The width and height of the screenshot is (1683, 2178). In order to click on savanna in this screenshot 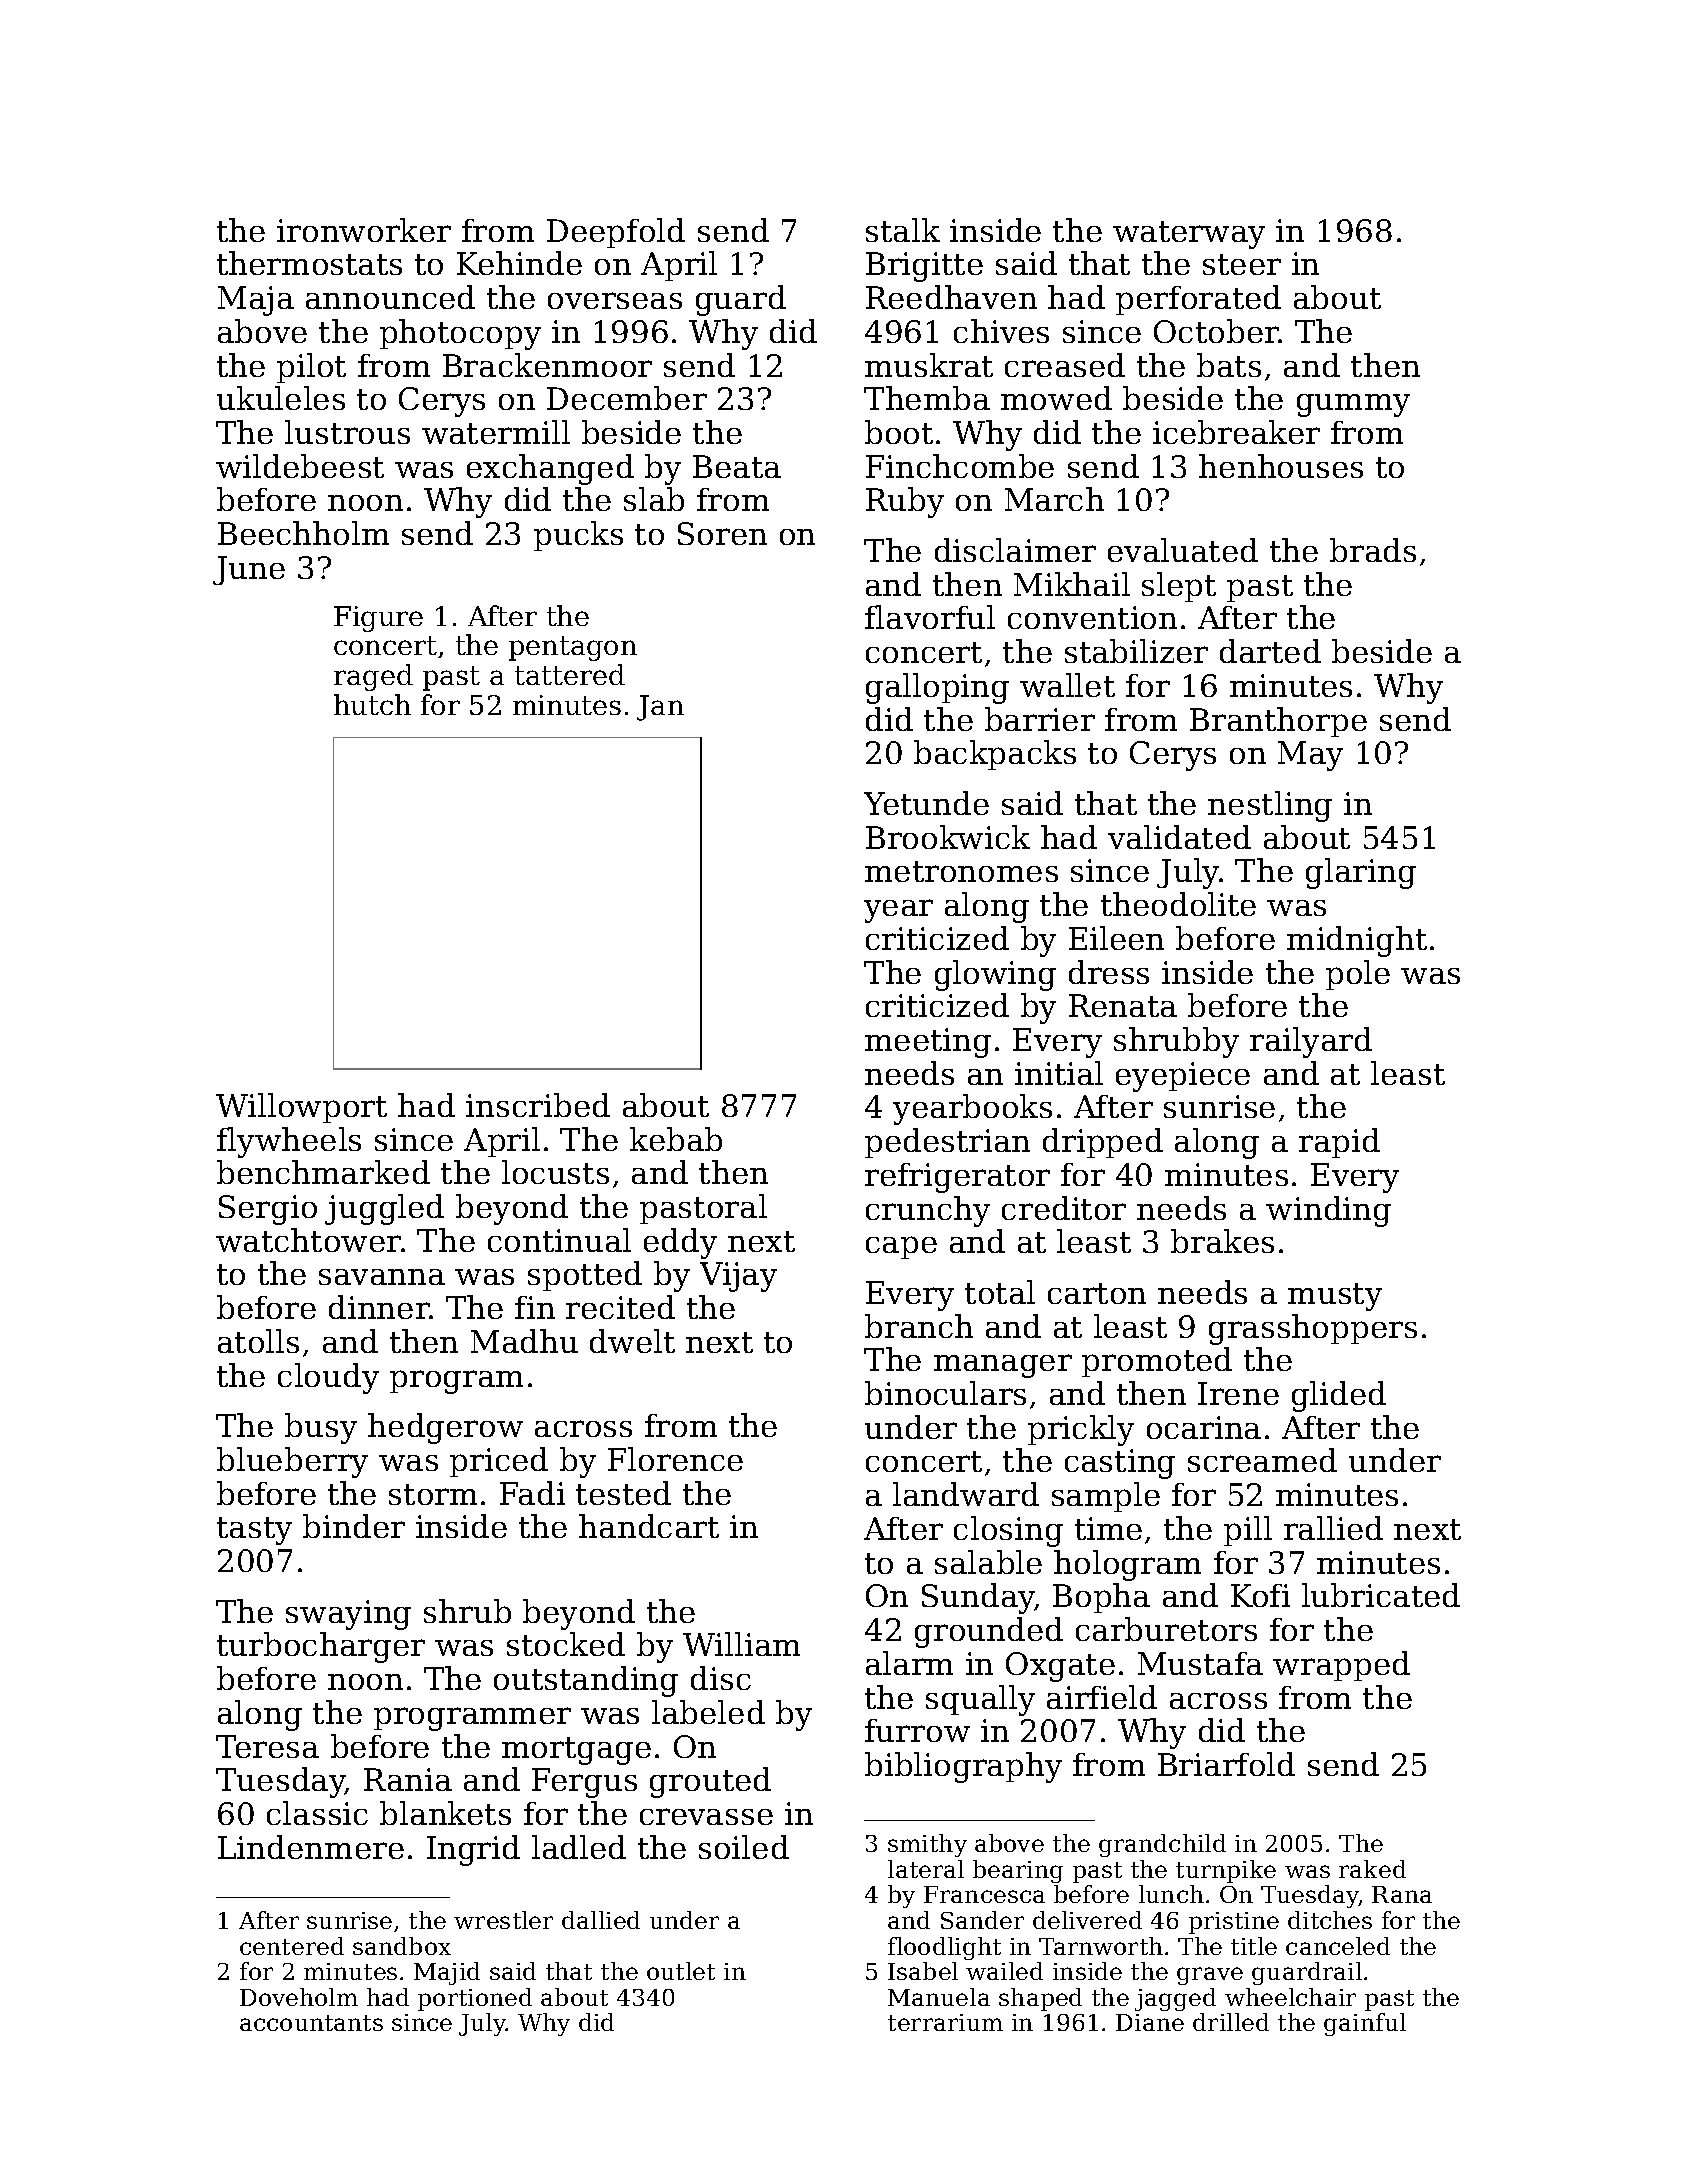, I will do `click(382, 1277)`.
